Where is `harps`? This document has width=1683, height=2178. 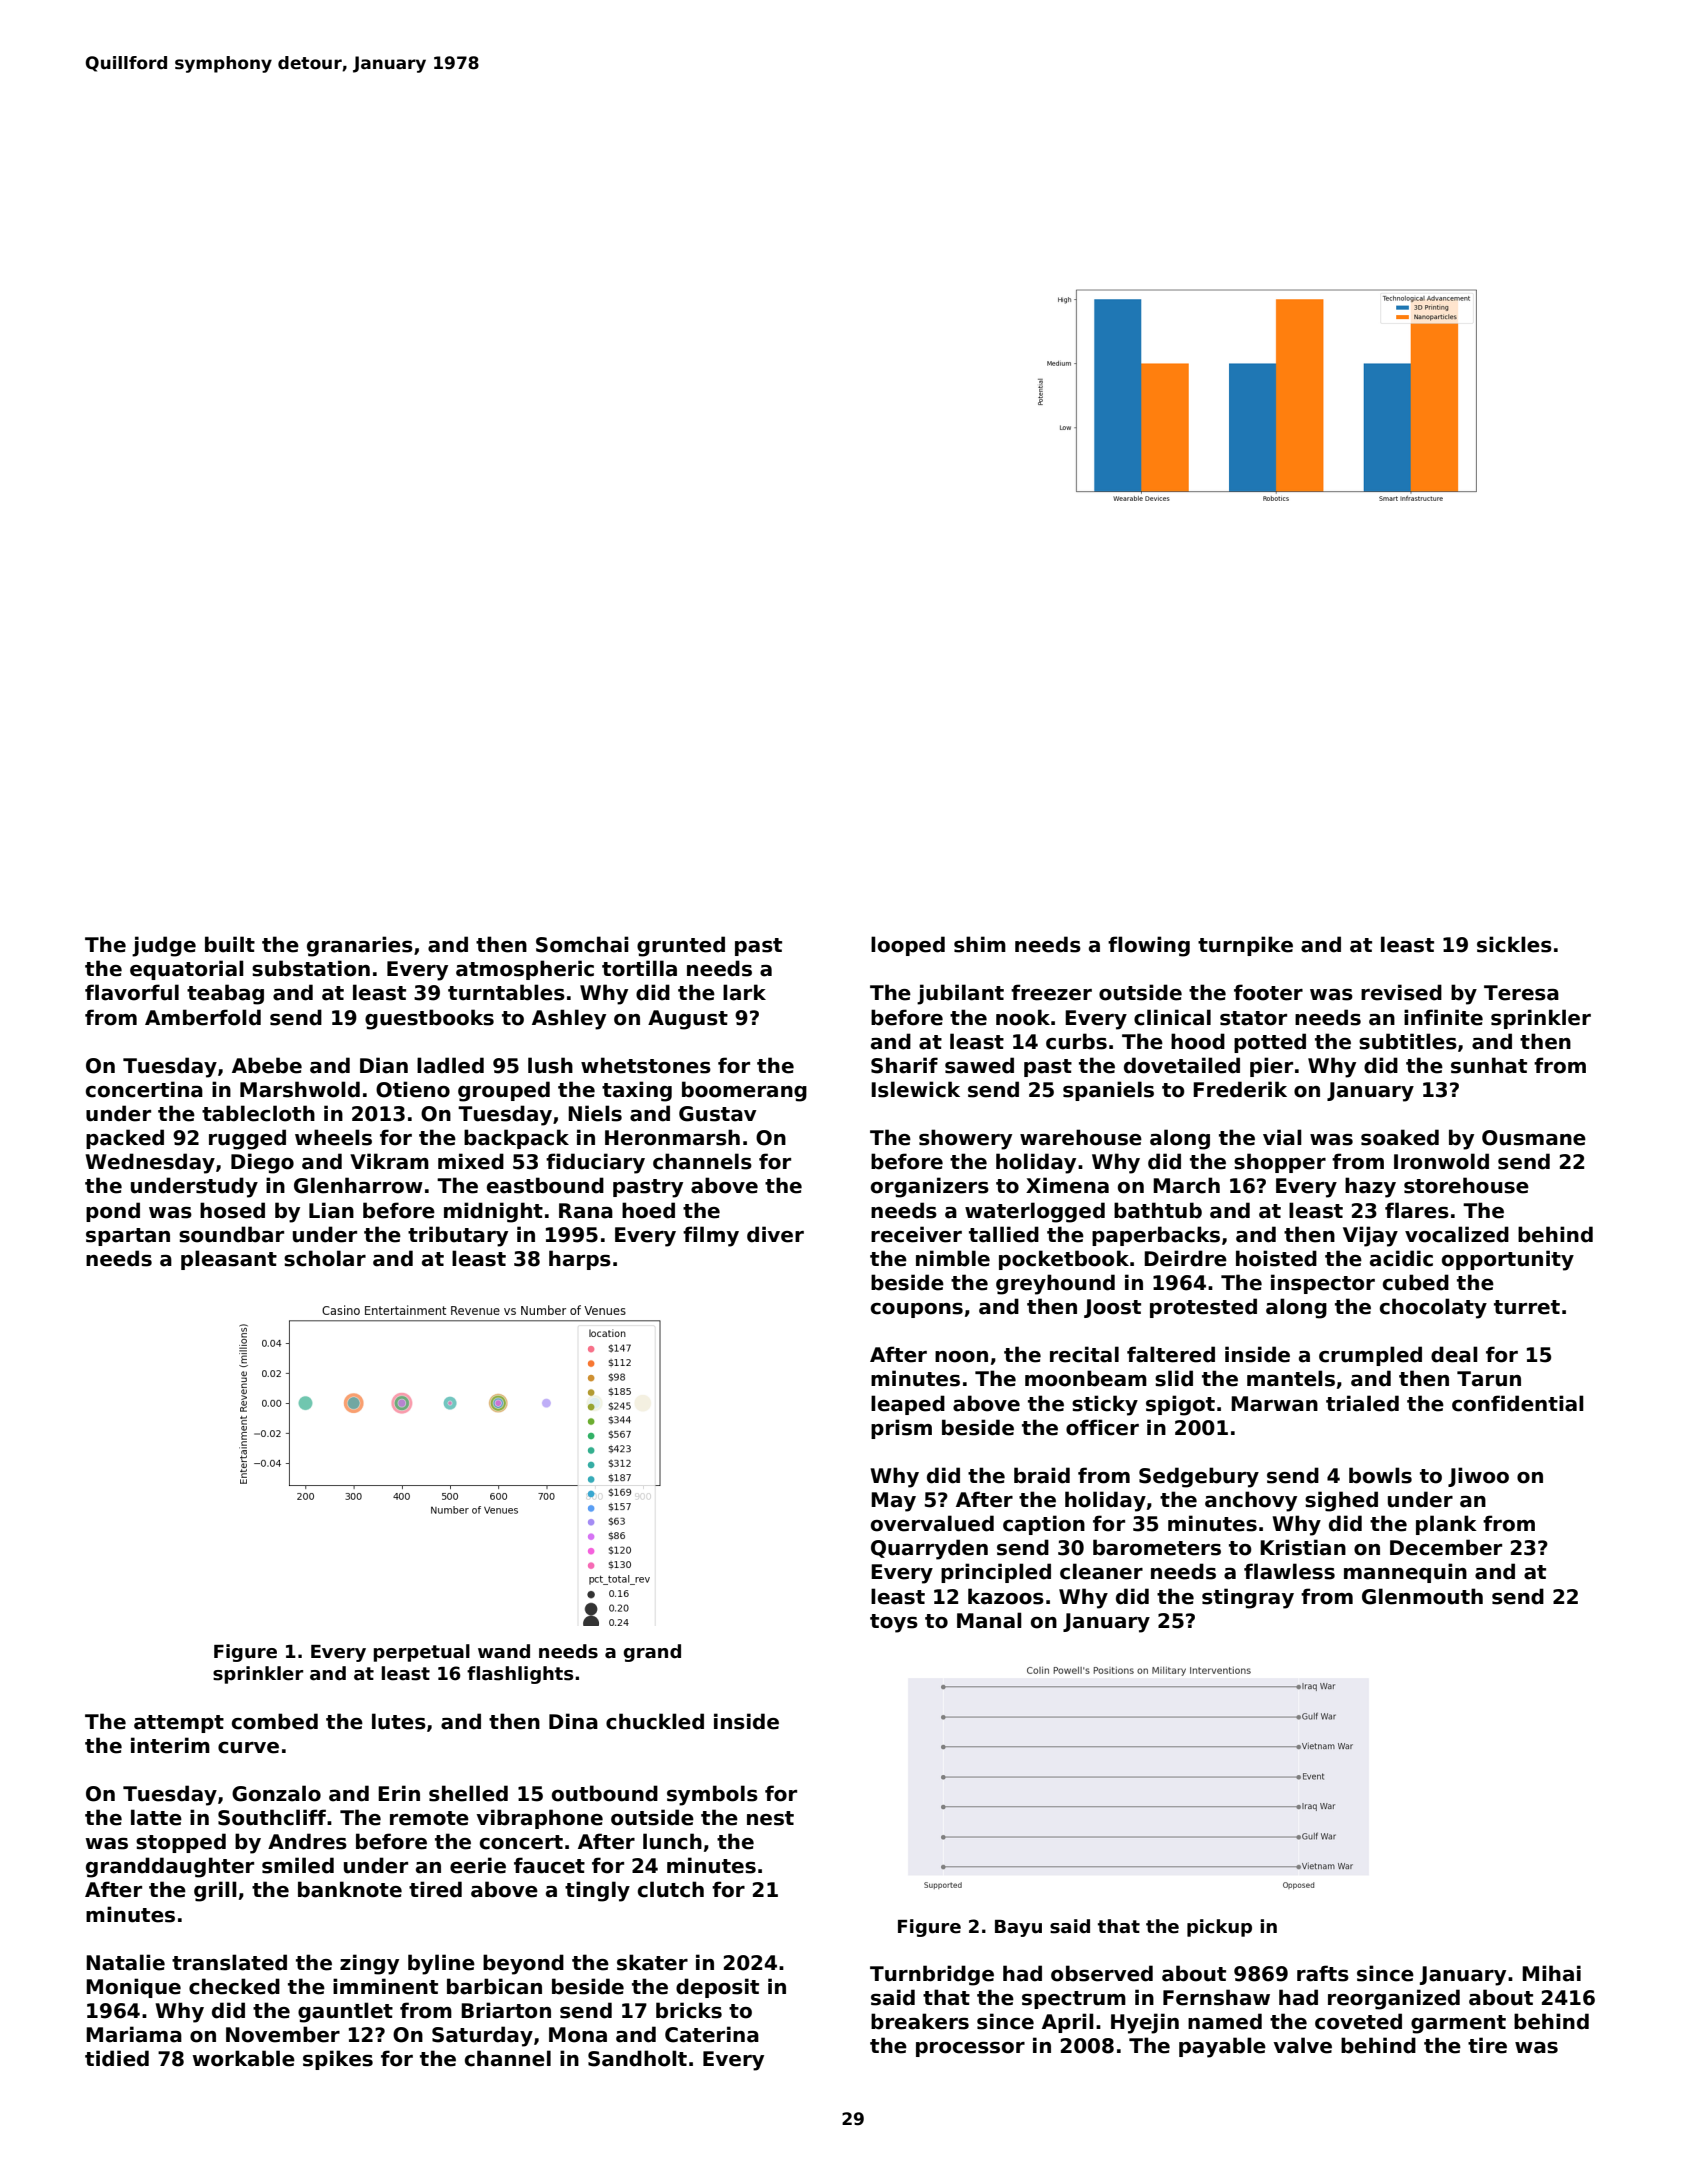
harps is located at coordinates (580, 1260).
